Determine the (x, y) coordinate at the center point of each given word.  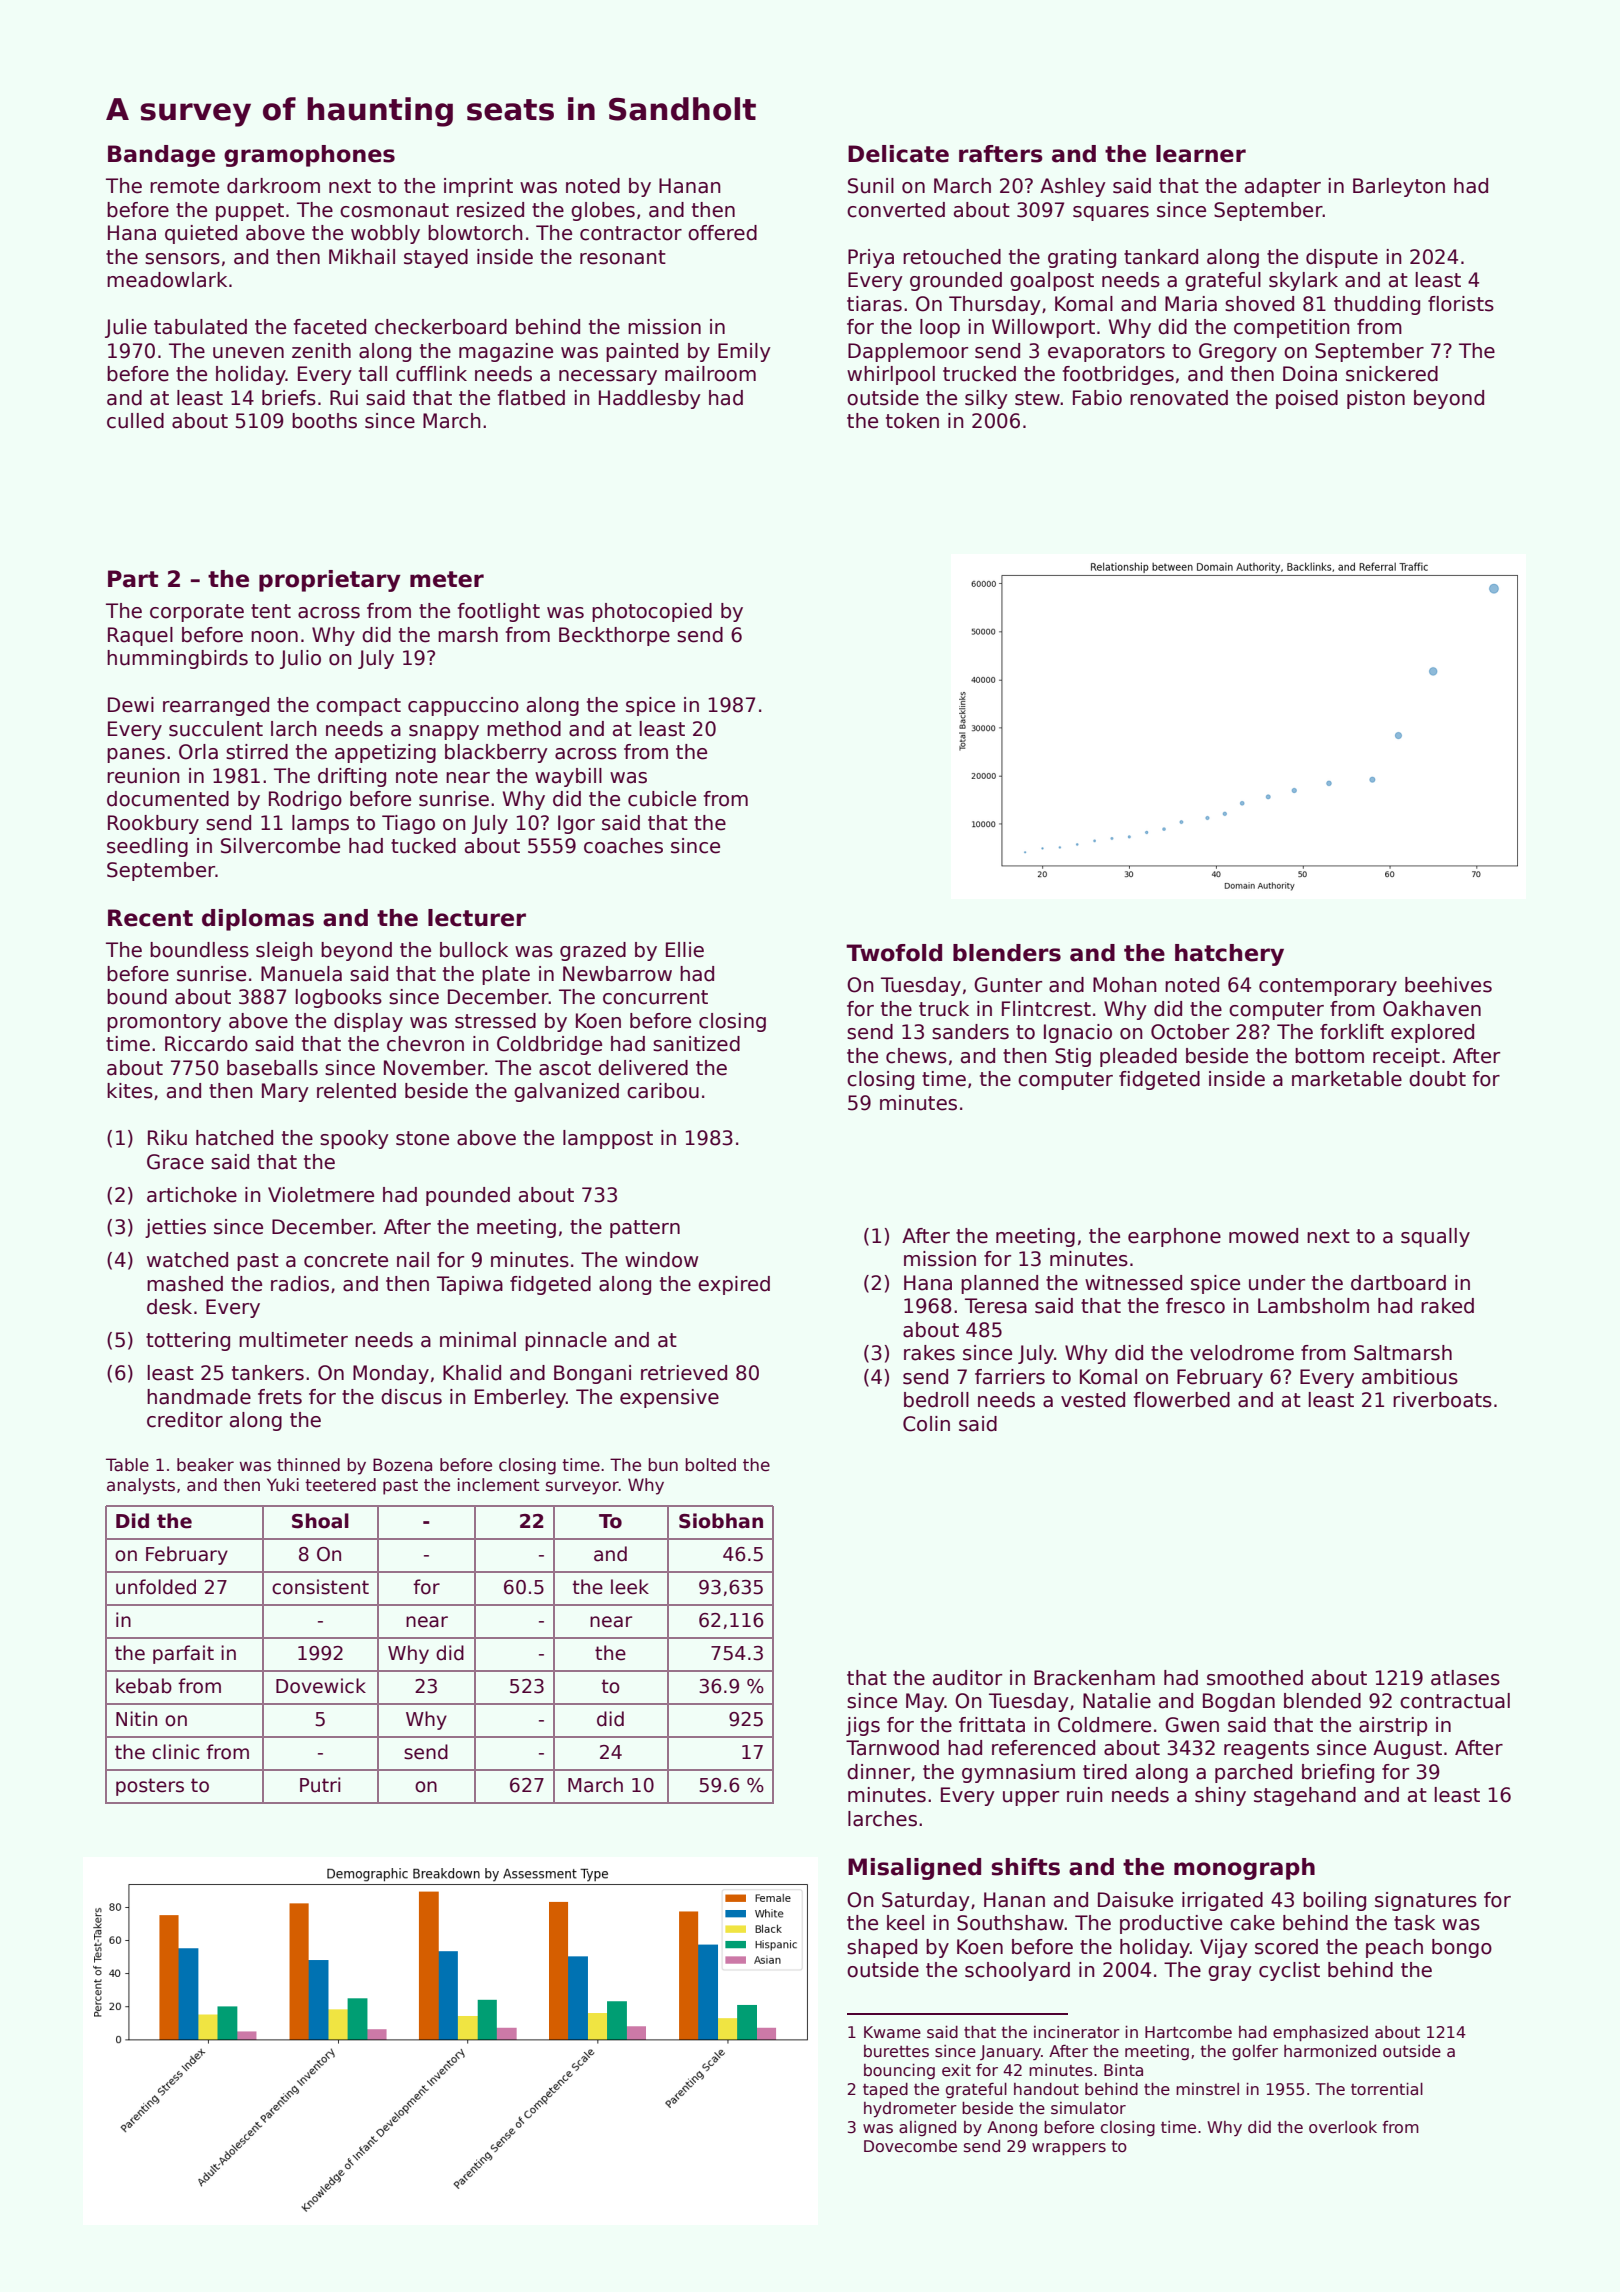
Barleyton (1399, 187)
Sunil (871, 186)
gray (1230, 1973)
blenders (1007, 953)
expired (734, 1285)
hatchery (1229, 955)
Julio (300, 659)
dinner (878, 1772)
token (912, 421)
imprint (478, 187)
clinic (176, 1752)
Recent (150, 918)
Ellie (685, 950)
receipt (1406, 1057)
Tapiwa (470, 1285)
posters (150, 1787)
